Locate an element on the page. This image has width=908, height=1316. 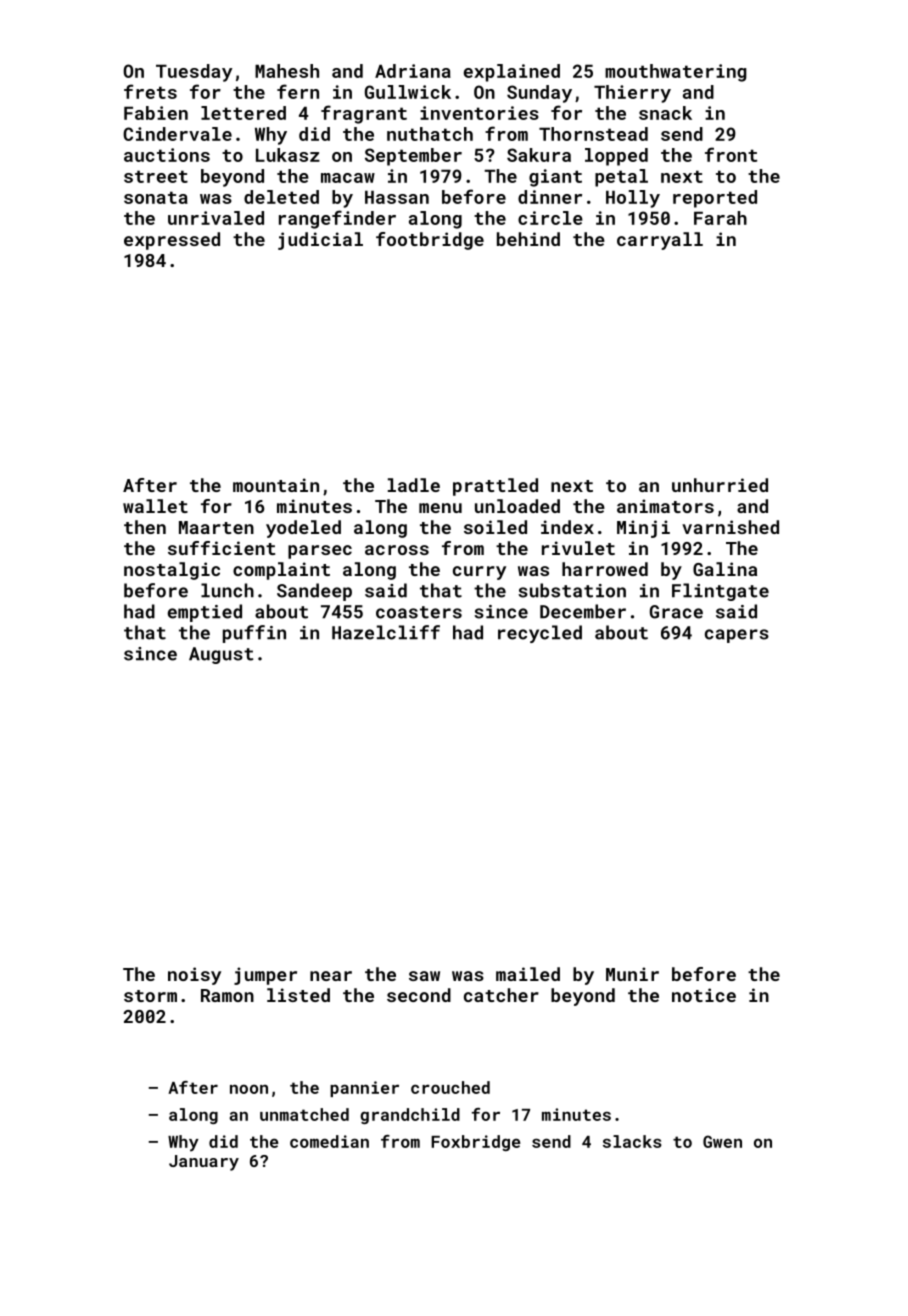
recycled is located at coordinates (540, 634).
